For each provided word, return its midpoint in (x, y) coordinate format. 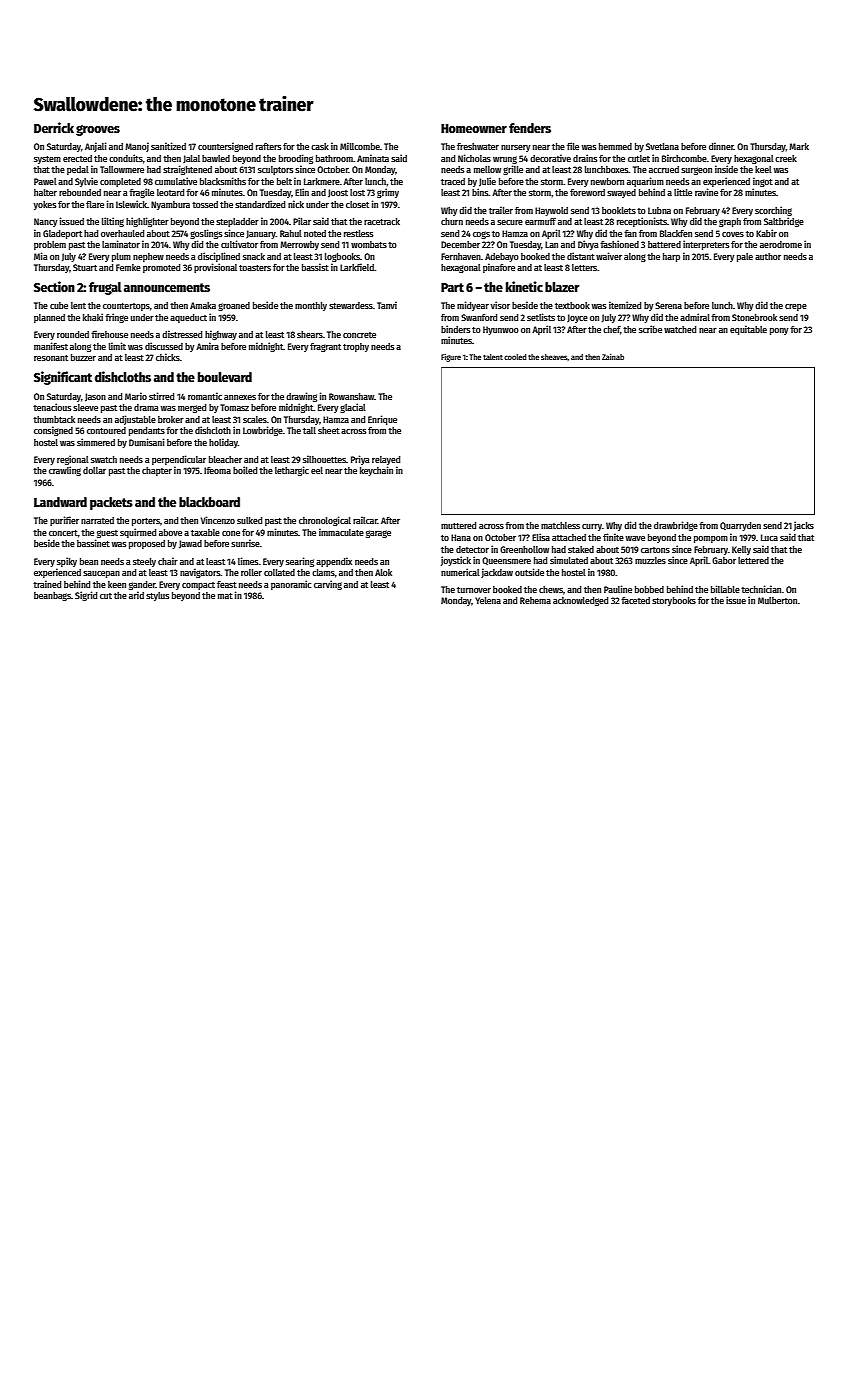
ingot (763, 182)
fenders (530, 128)
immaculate (341, 532)
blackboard (209, 502)
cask (320, 146)
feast (227, 584)
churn (452, 221)
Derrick (54, 127)
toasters (255, 268)
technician (761, 589)
